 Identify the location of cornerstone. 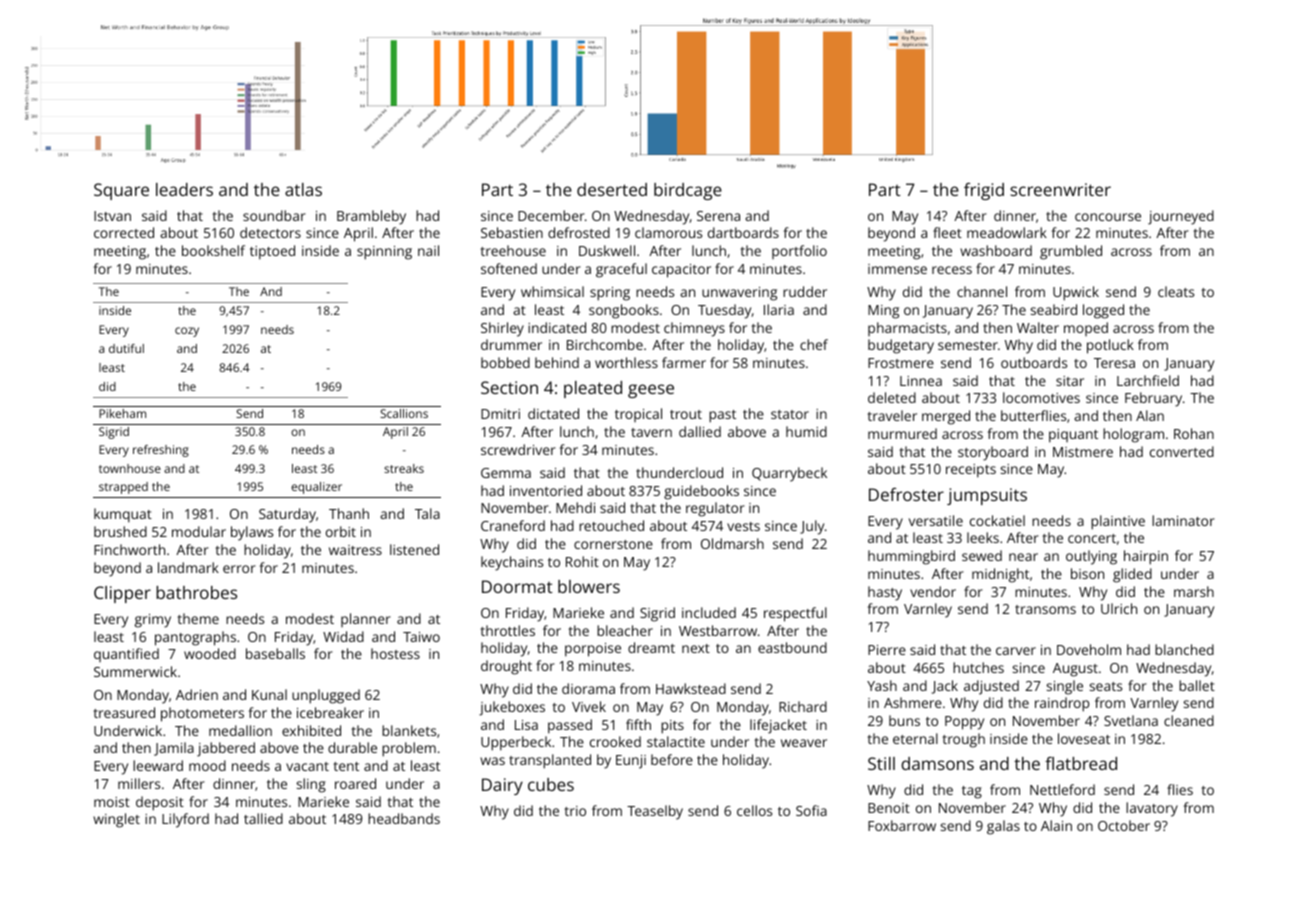
(613, 544).
